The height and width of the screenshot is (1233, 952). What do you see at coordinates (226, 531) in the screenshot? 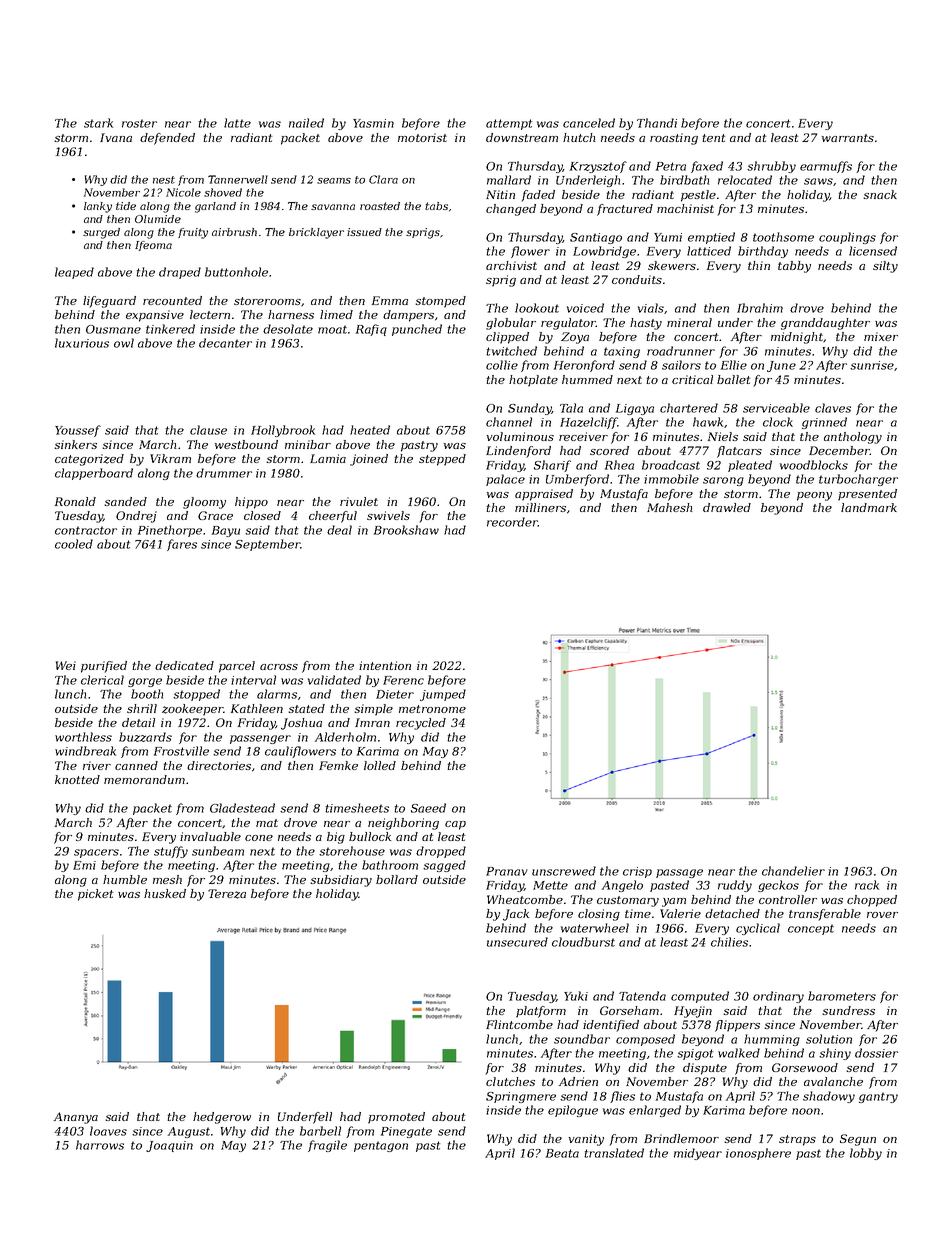
I see `Bayu` at bounding box center [226, 531].
